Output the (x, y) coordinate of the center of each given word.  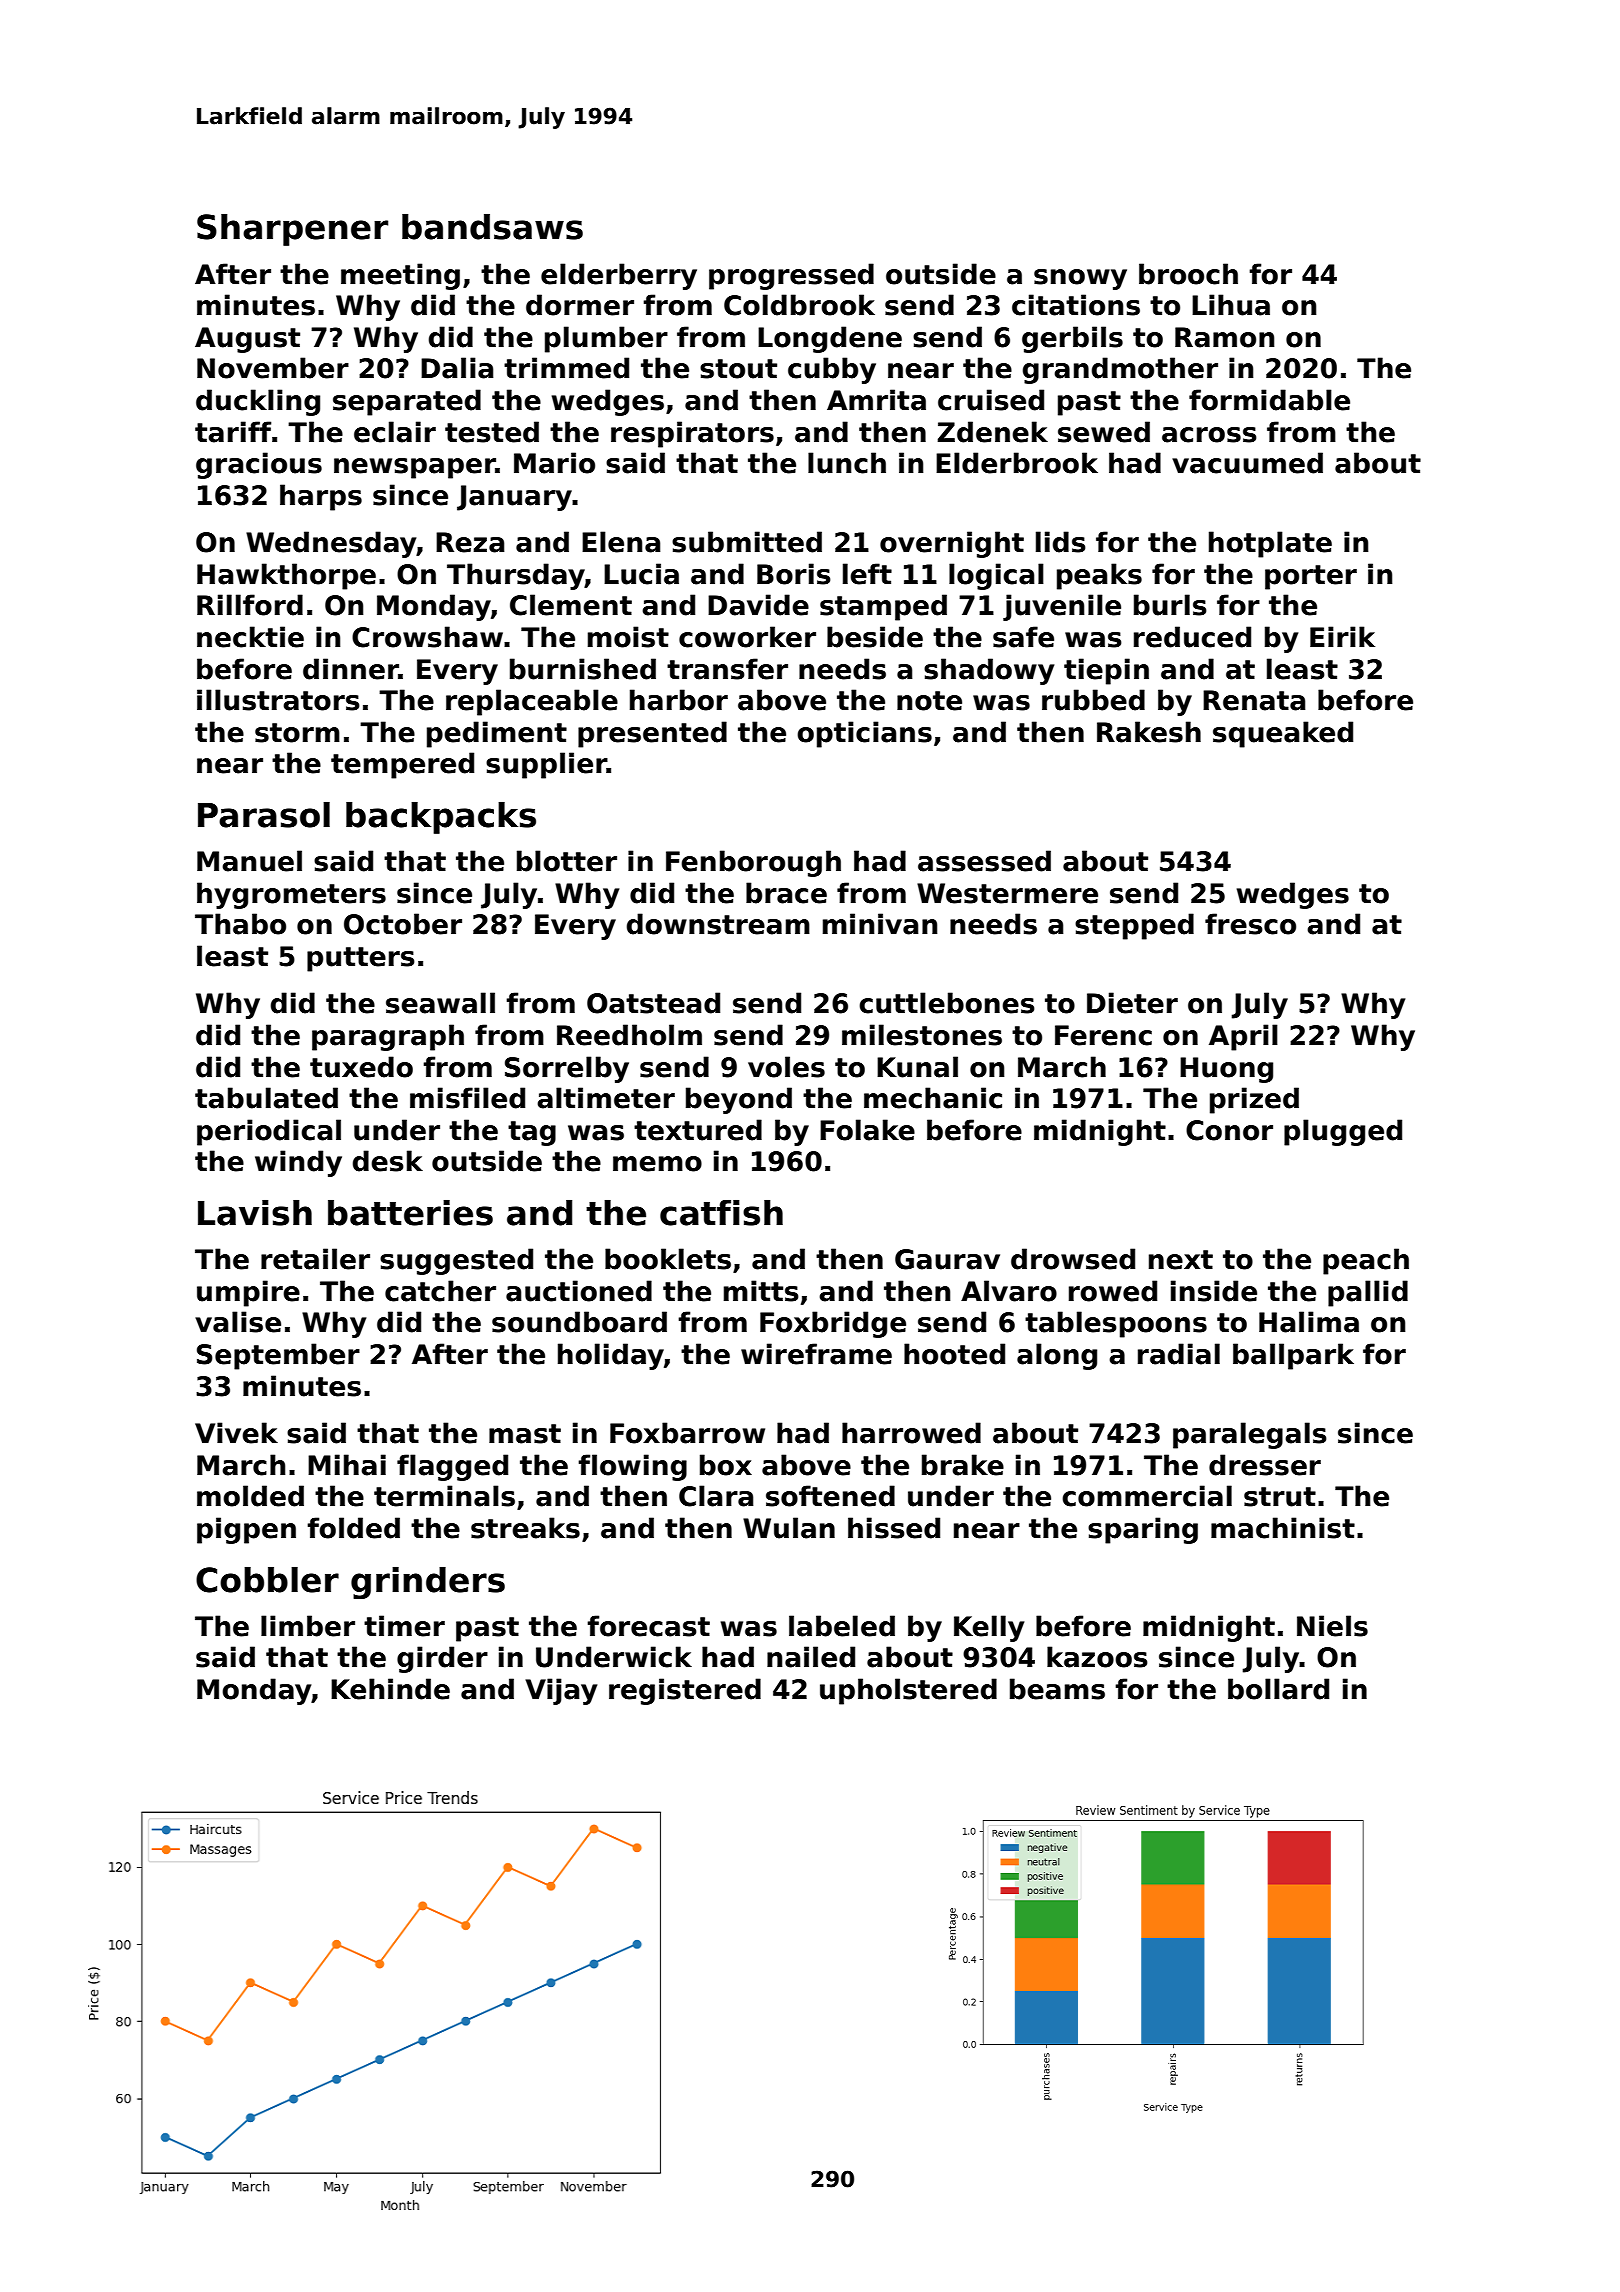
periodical (269, 1132)
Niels (1332, 1626)
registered (685, 1691)
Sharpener (292, 230)
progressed (791, 276)
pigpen (246, 1530)
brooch (1188, 274)
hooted (954, 1354)
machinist (1283, 1528)
